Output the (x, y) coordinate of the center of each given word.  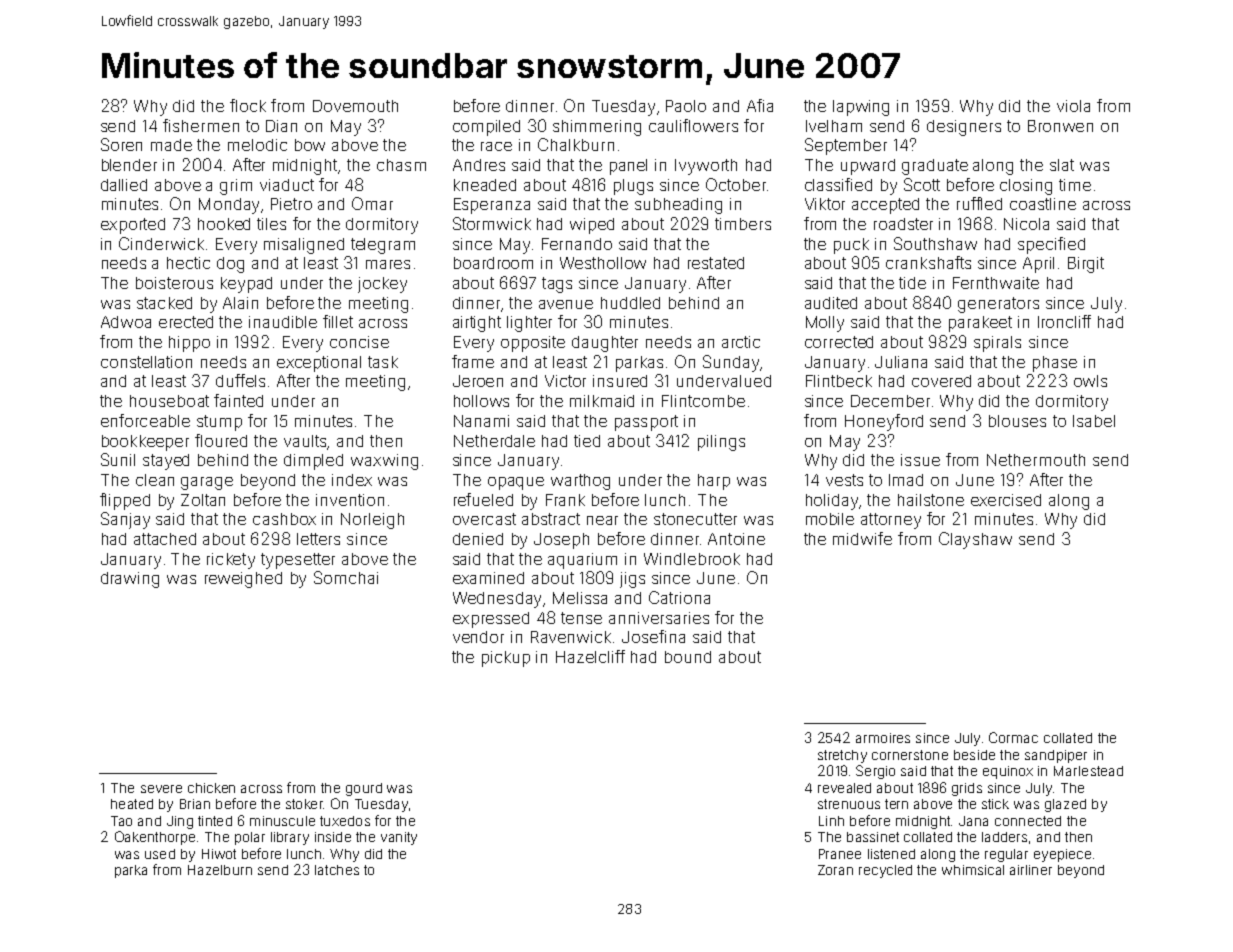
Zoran (835, 870)
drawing (130, 580)
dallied (124, 185)
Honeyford (884, 422)
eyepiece (1062, 855)
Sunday (731, 363)
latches (337, 870)
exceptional (319, 364)
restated (716, 263)
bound (688, 657)
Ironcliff (1064, 321)
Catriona (679, 597)
